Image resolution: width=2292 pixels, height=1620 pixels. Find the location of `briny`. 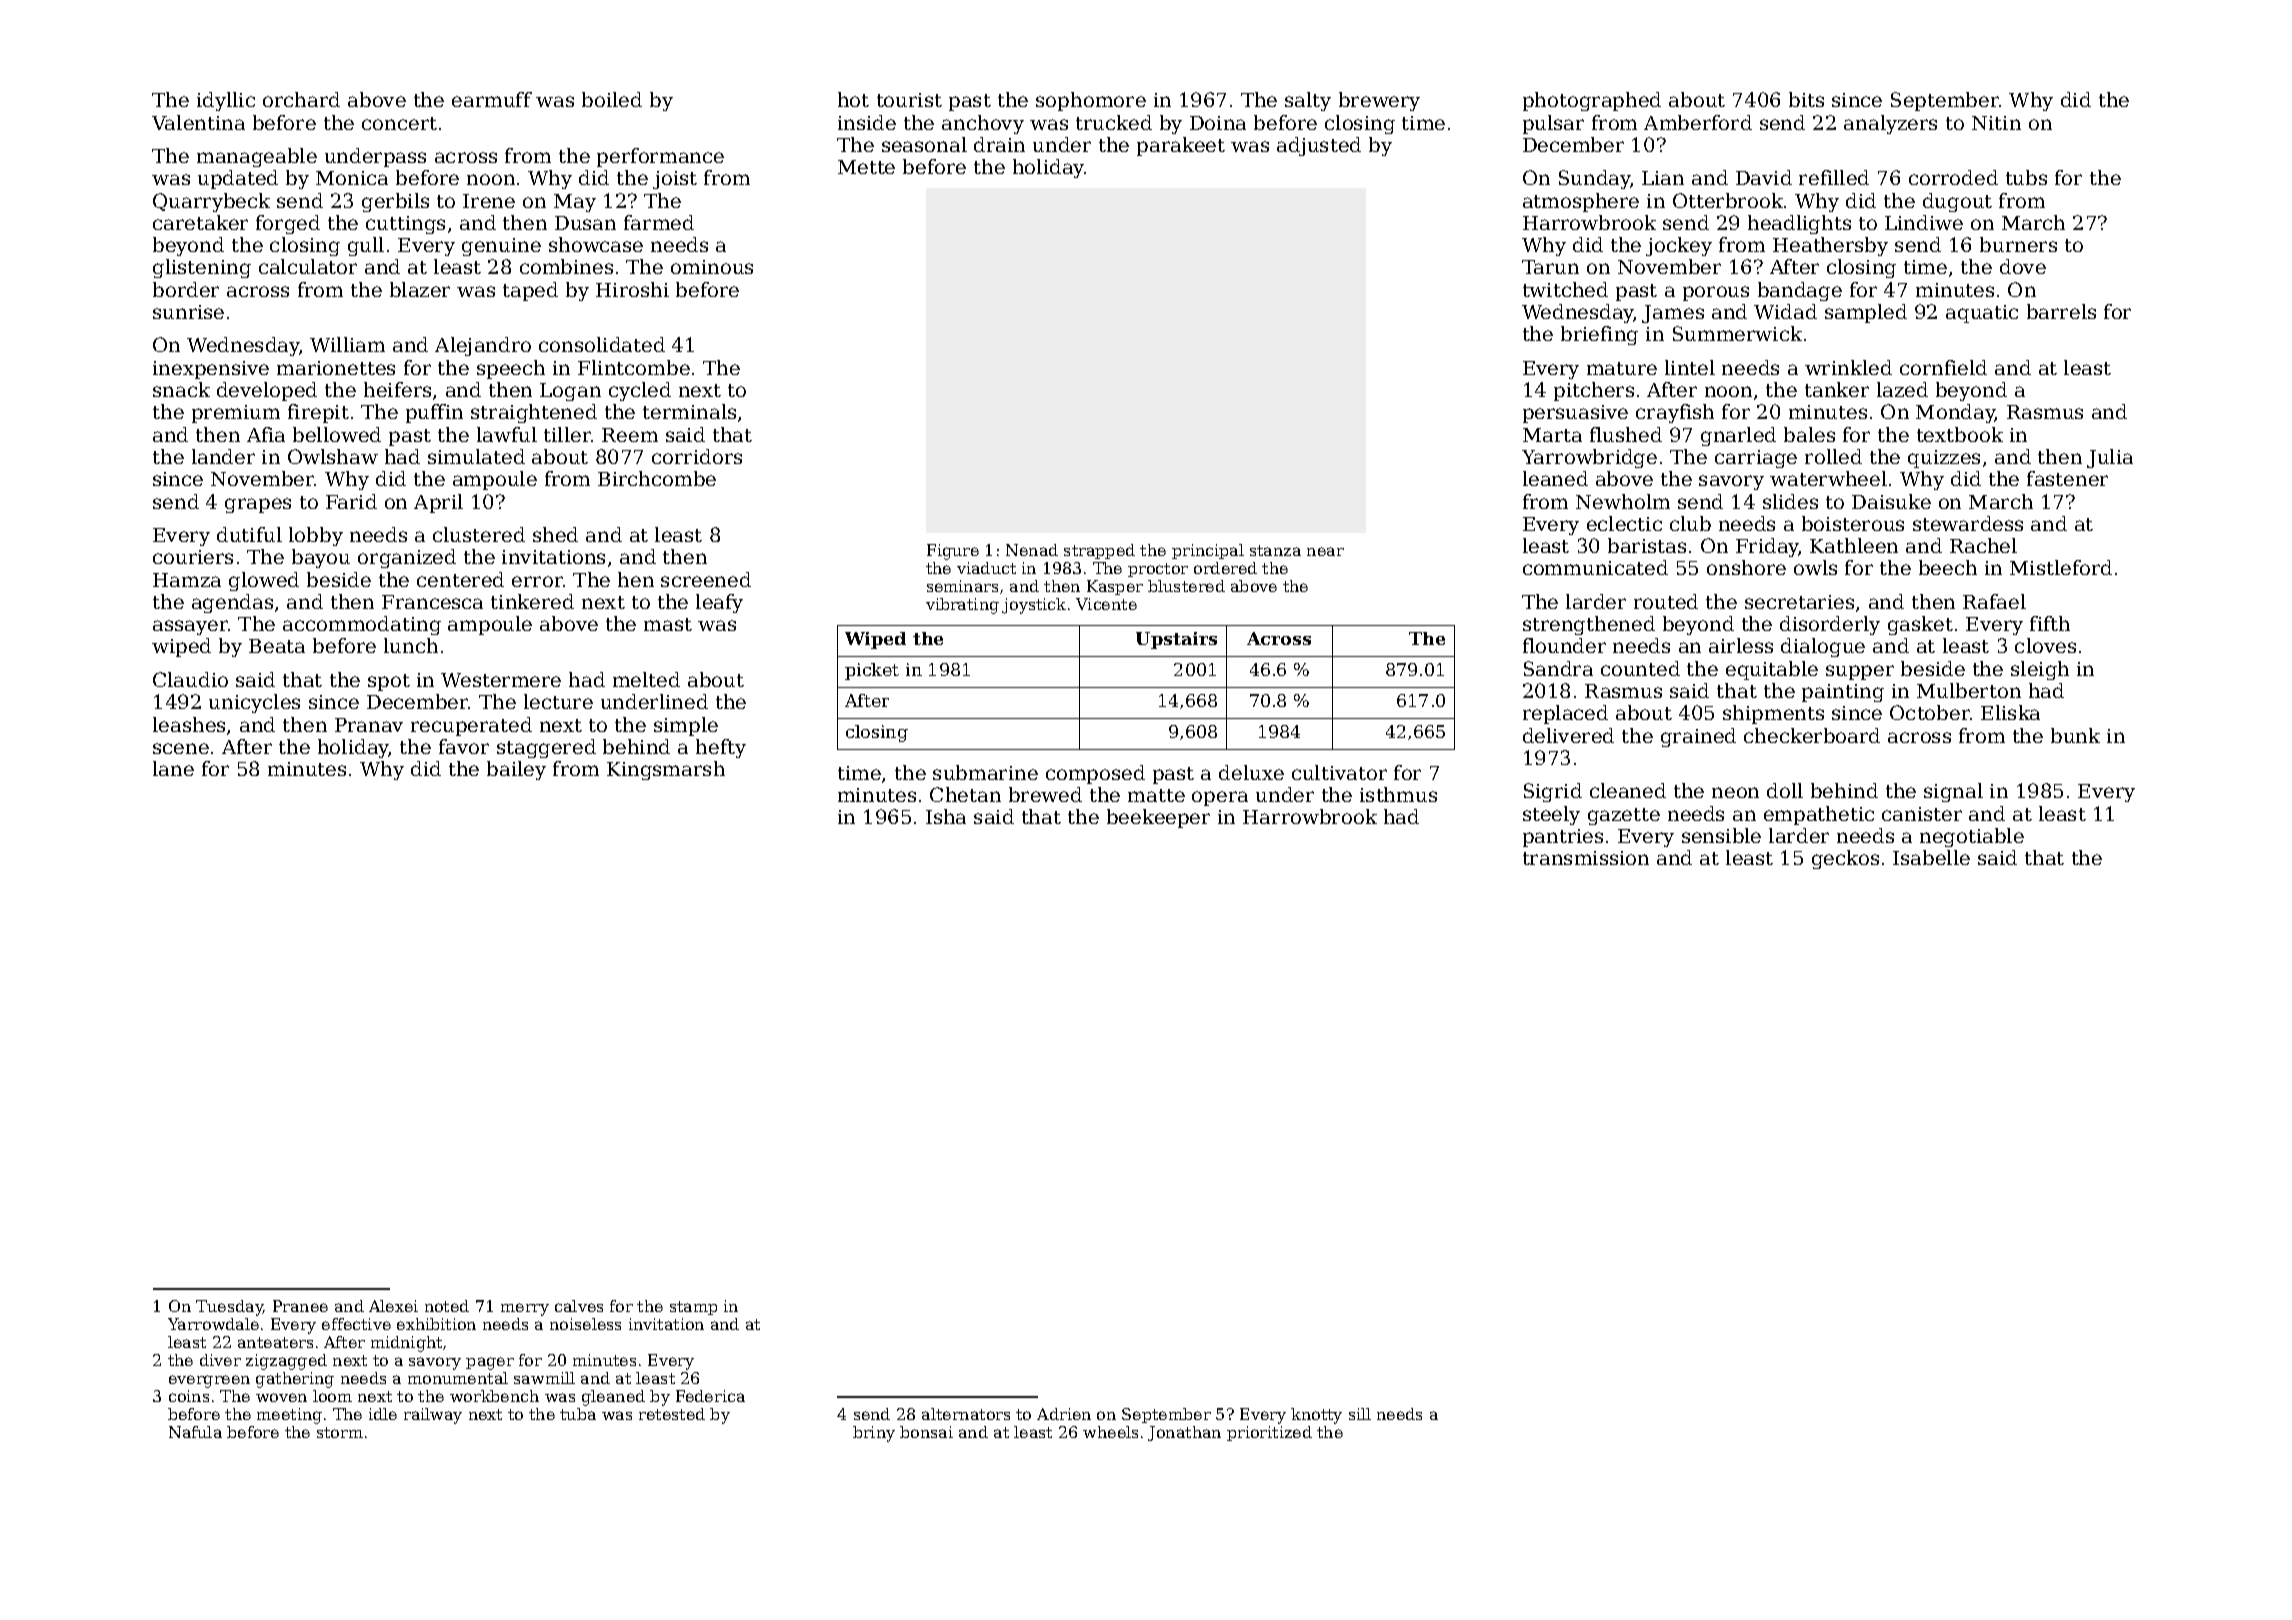

briny is located at coordinates (874, 1434).
